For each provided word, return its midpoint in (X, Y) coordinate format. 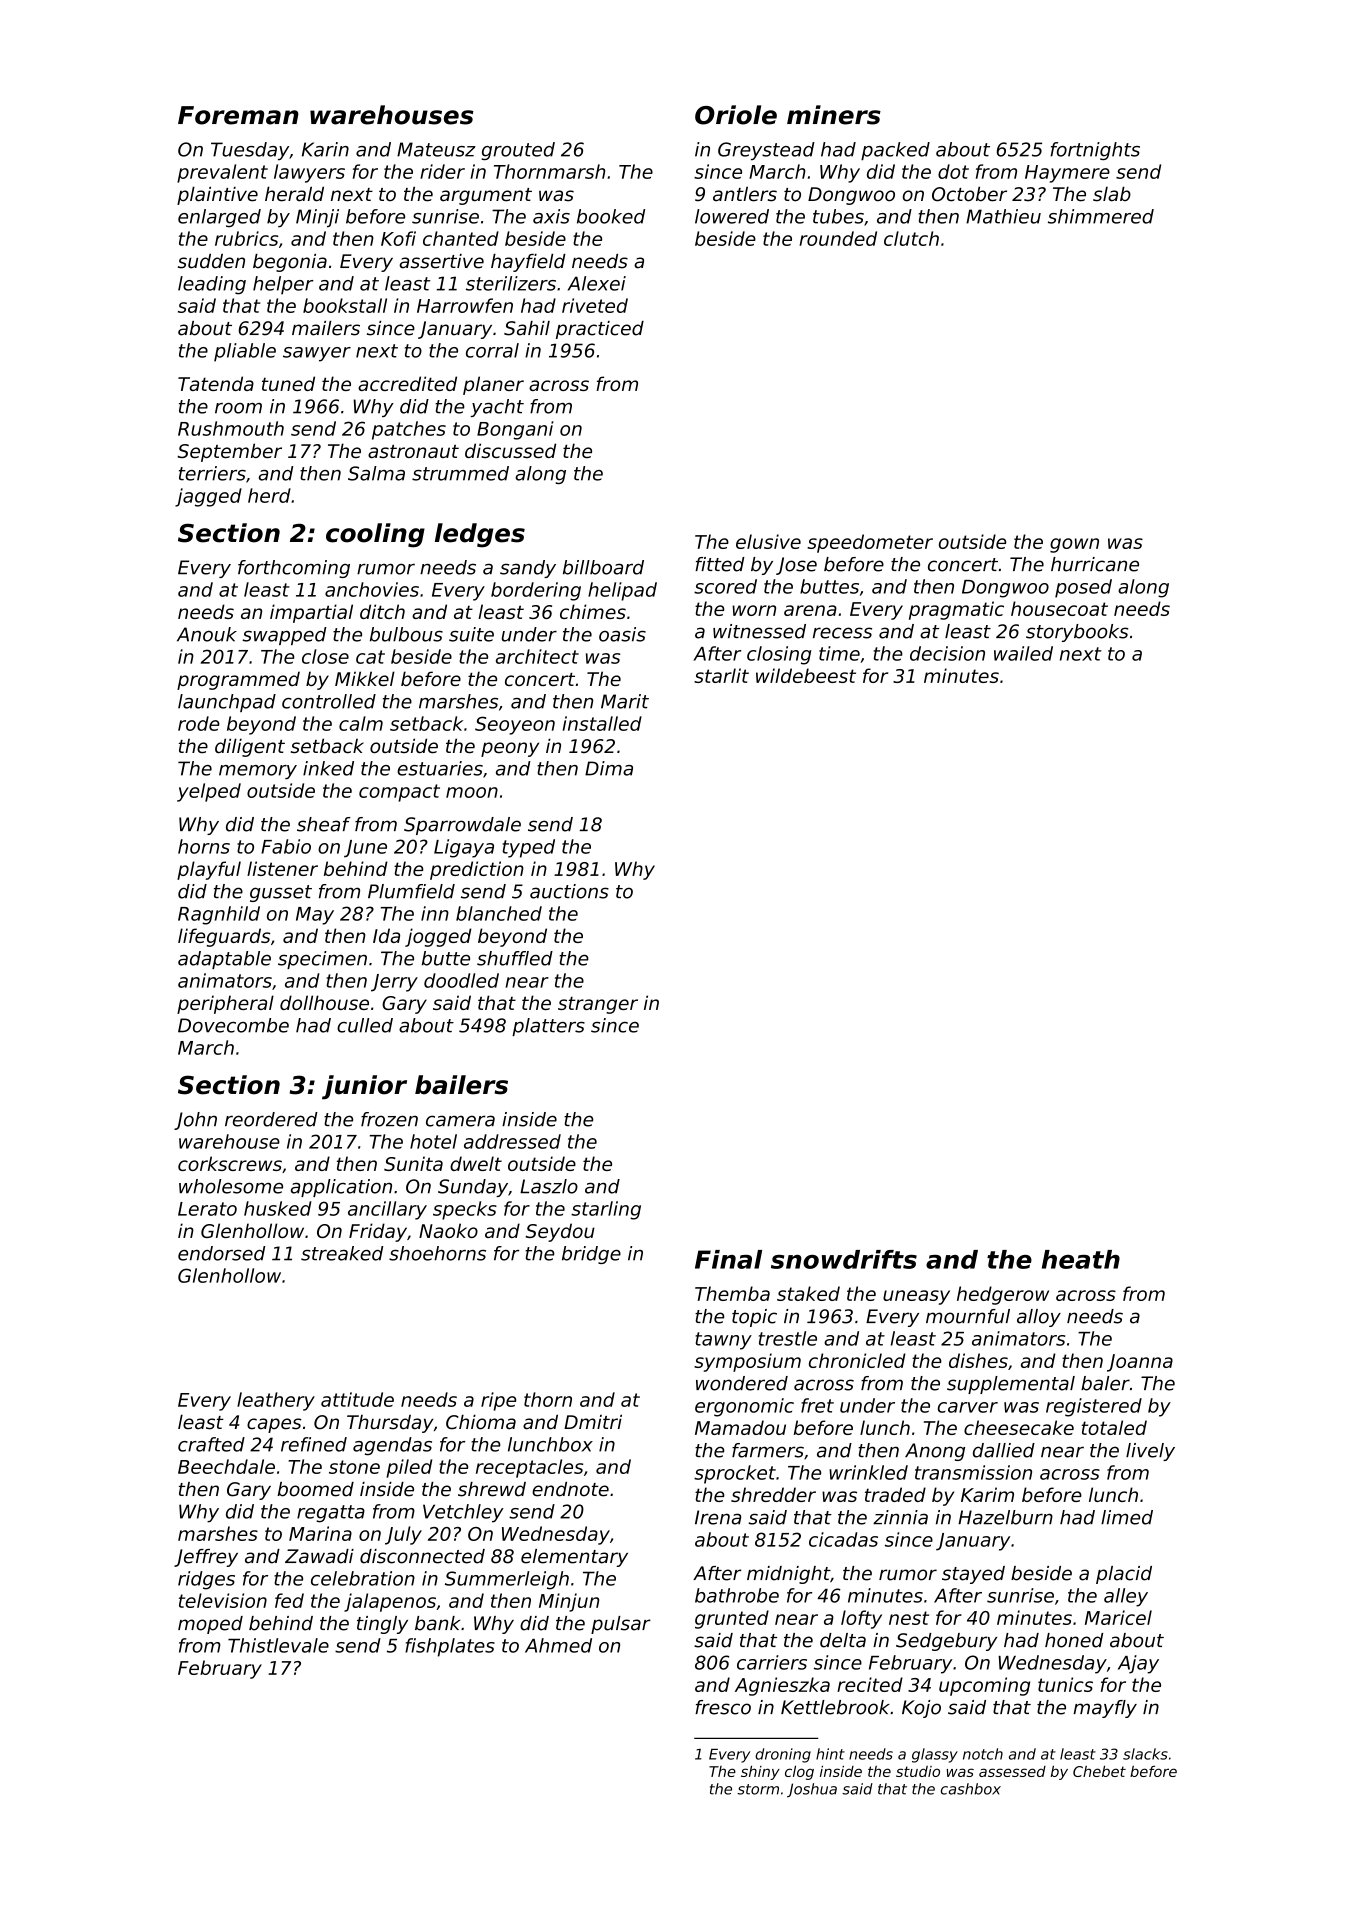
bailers (461, 1085)
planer (493, 385)
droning (783, 1755)
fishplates (450, 1647)
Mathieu (1003, 216)
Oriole (736, 115)
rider (442, 171)
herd (269, 495)
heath (1081, 1259)
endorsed (221, 1253)
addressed (512, 1141)
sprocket (735, 1474)
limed (1127, 1517)
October (969, 194)
